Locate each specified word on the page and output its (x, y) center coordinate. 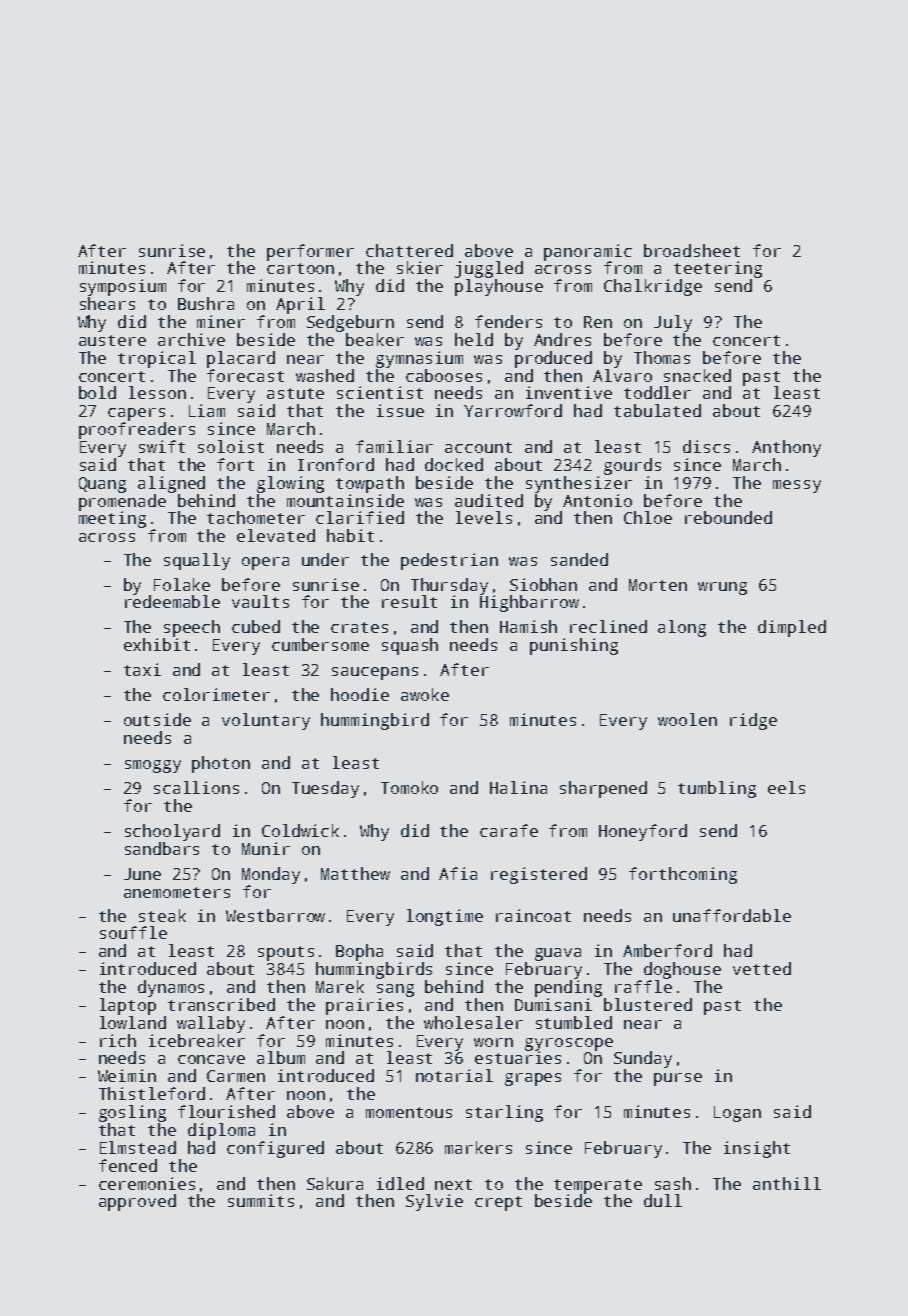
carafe (509, 830)
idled (400, 1183)
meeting (112, 519)
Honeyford (643, 832)
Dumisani (553, 1004)
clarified (360, 517)
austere (112, 340)
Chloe (648, 517)
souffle (133, 932)
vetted (762, 968)
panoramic (588, 252)
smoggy (153, 766)
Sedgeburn (350, 323)
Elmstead (138, 1147)
